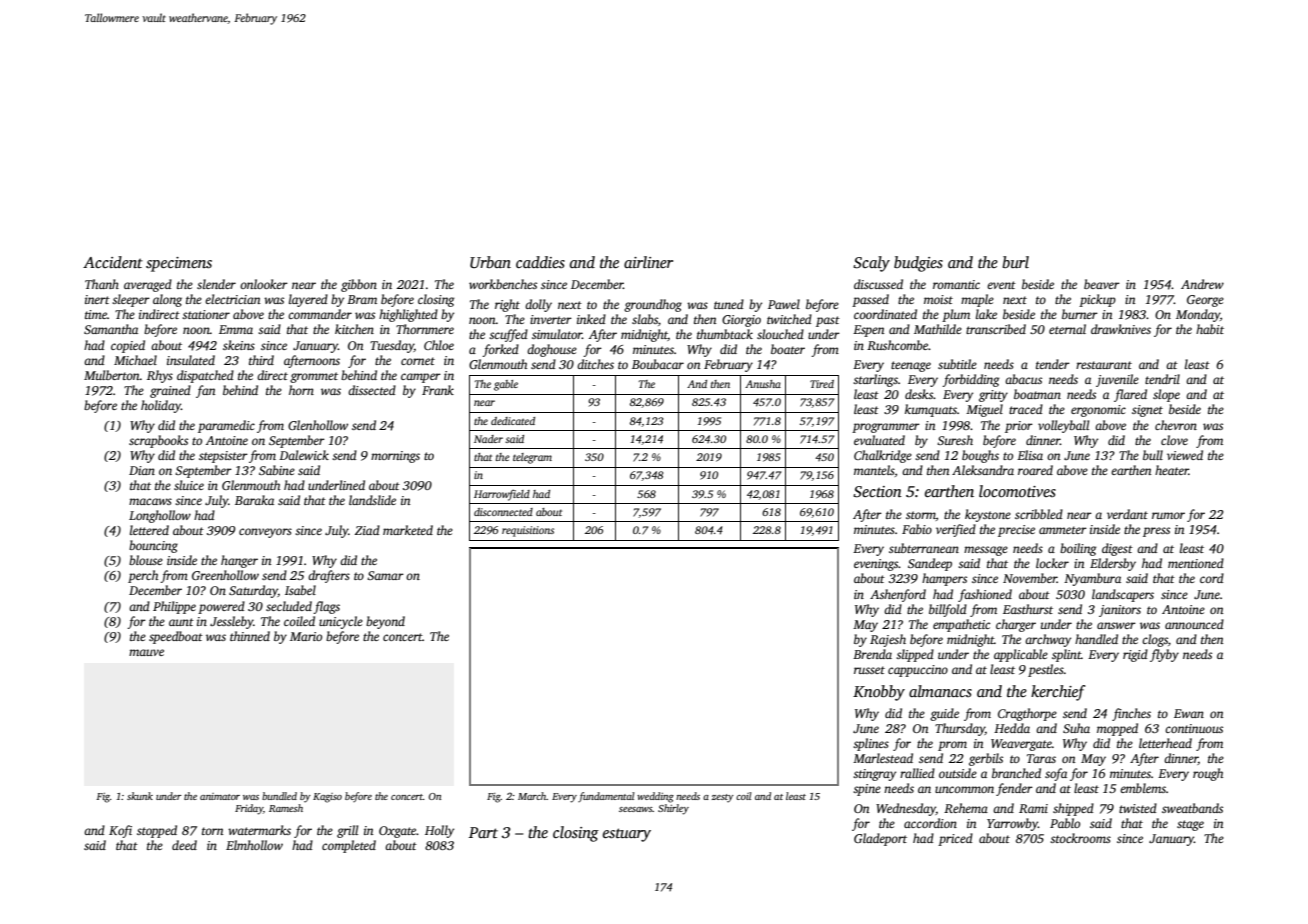 Image resolution: width=1308 pixels, height=924 pixels. I want to click on Section, so click(877, 492).
